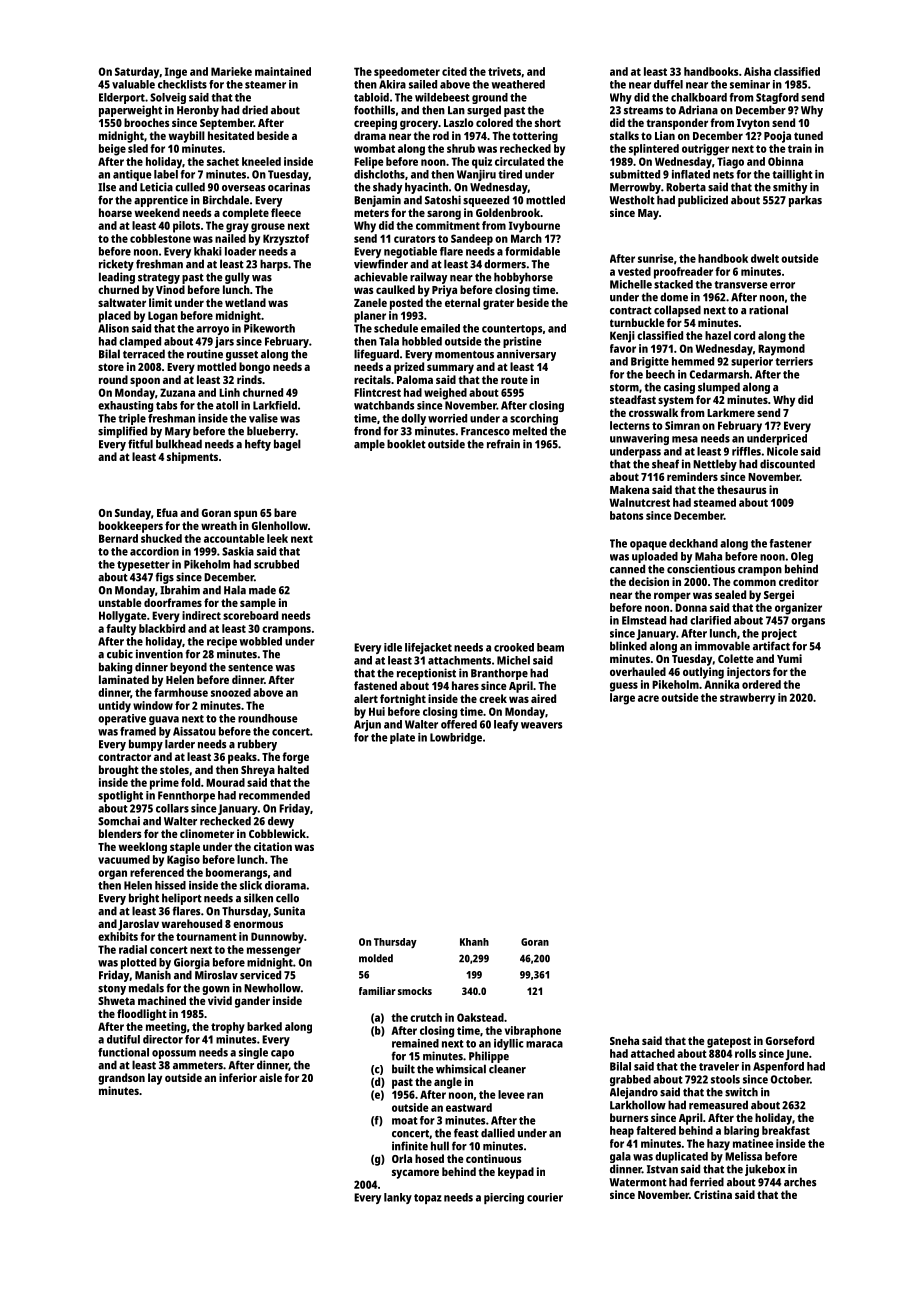  Describe the element at coordinates (655, 557) in the image. I see `uploaded` at that location.
